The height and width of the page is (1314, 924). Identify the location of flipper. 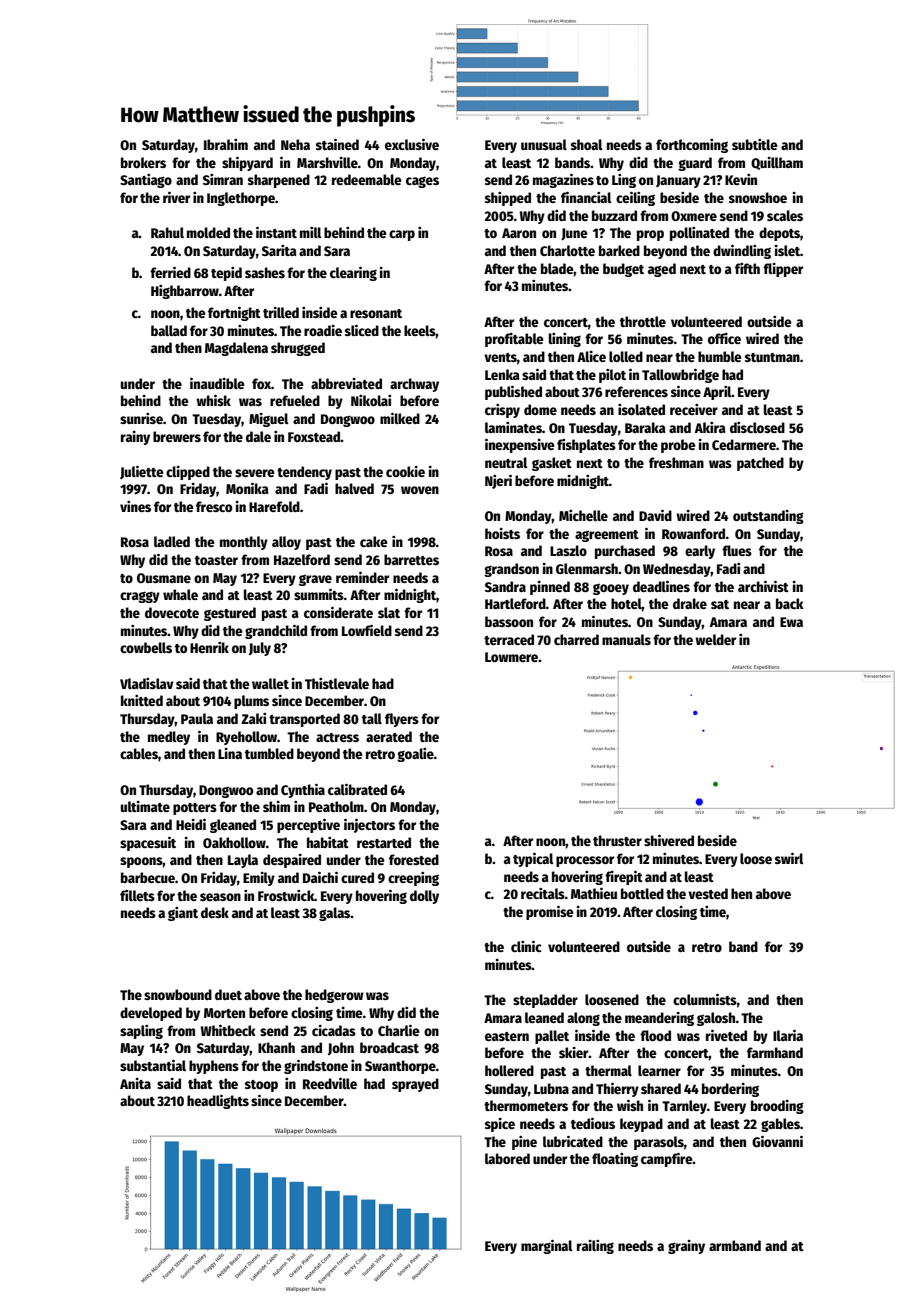
(783, 270).
